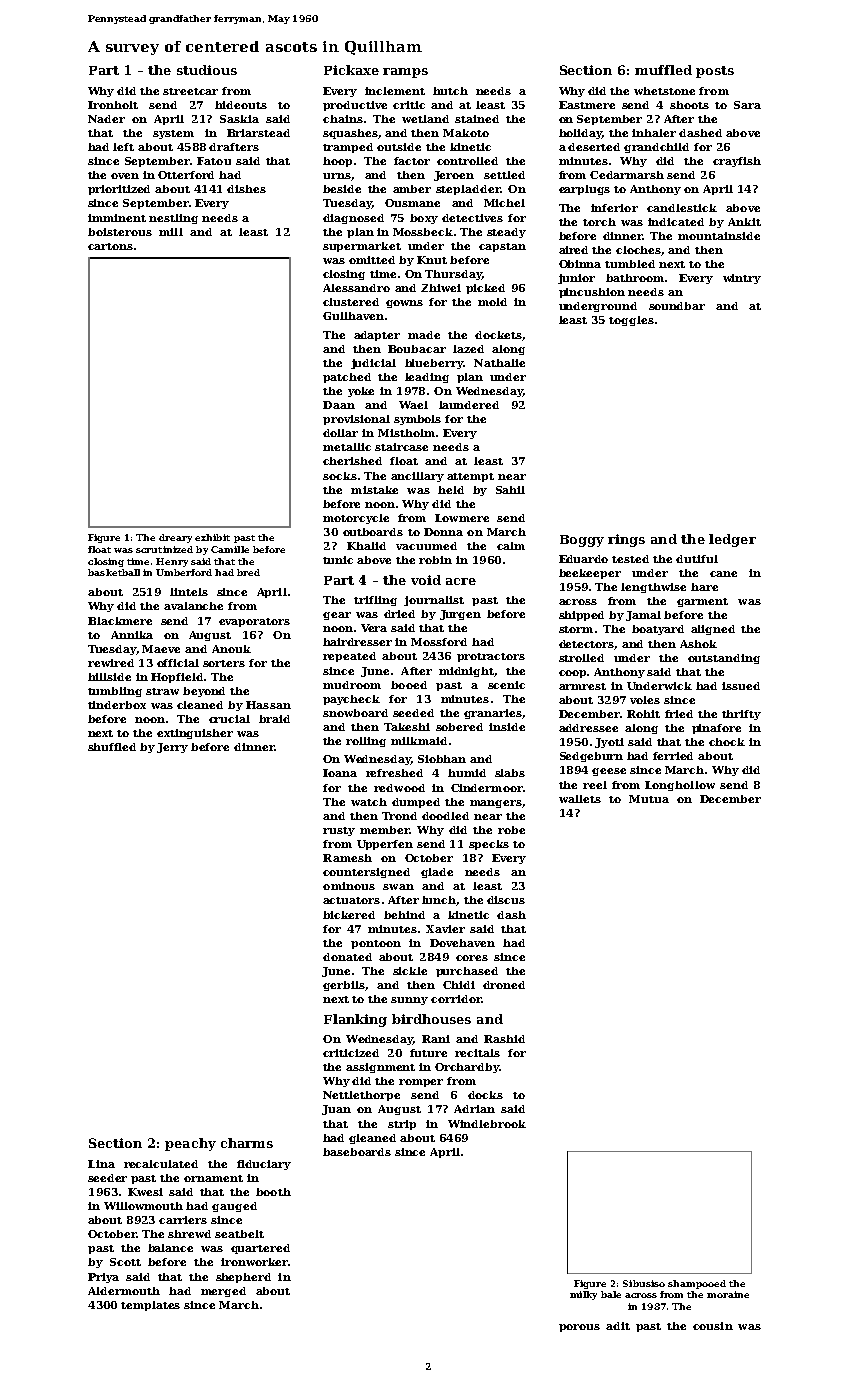  What do you see at coordinates (421, 1083) in the image?
I see `romper` at bounding box center [421, 1083].
